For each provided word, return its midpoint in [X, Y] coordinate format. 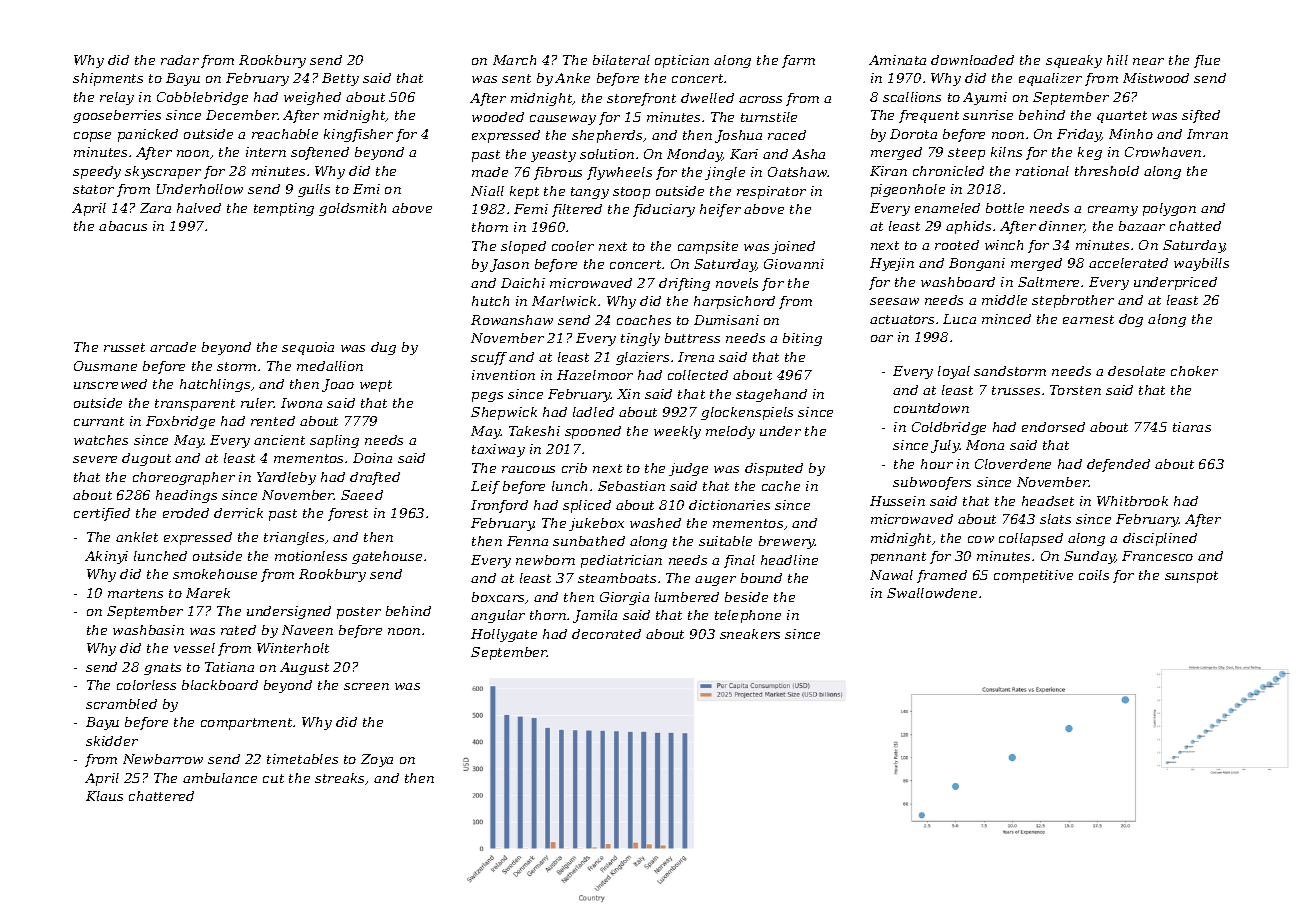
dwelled [707, 98]
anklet [137, 537]
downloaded [972, 60]
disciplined [1160, 539]
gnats [162, 669]
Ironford [499, 506]
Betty [340, 79]
